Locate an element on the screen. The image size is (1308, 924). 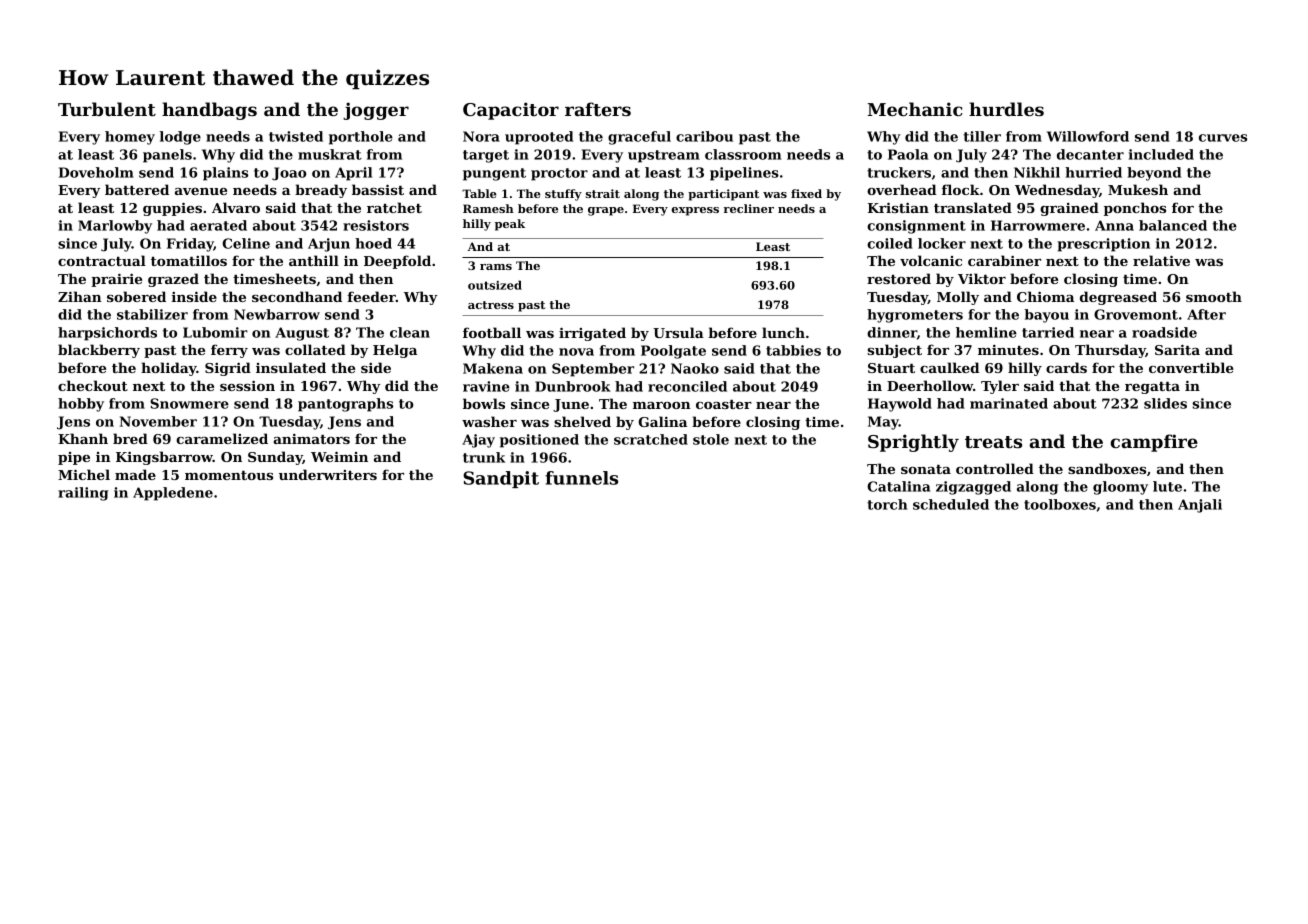
hygrometers is located at coordinates (915, 316).
